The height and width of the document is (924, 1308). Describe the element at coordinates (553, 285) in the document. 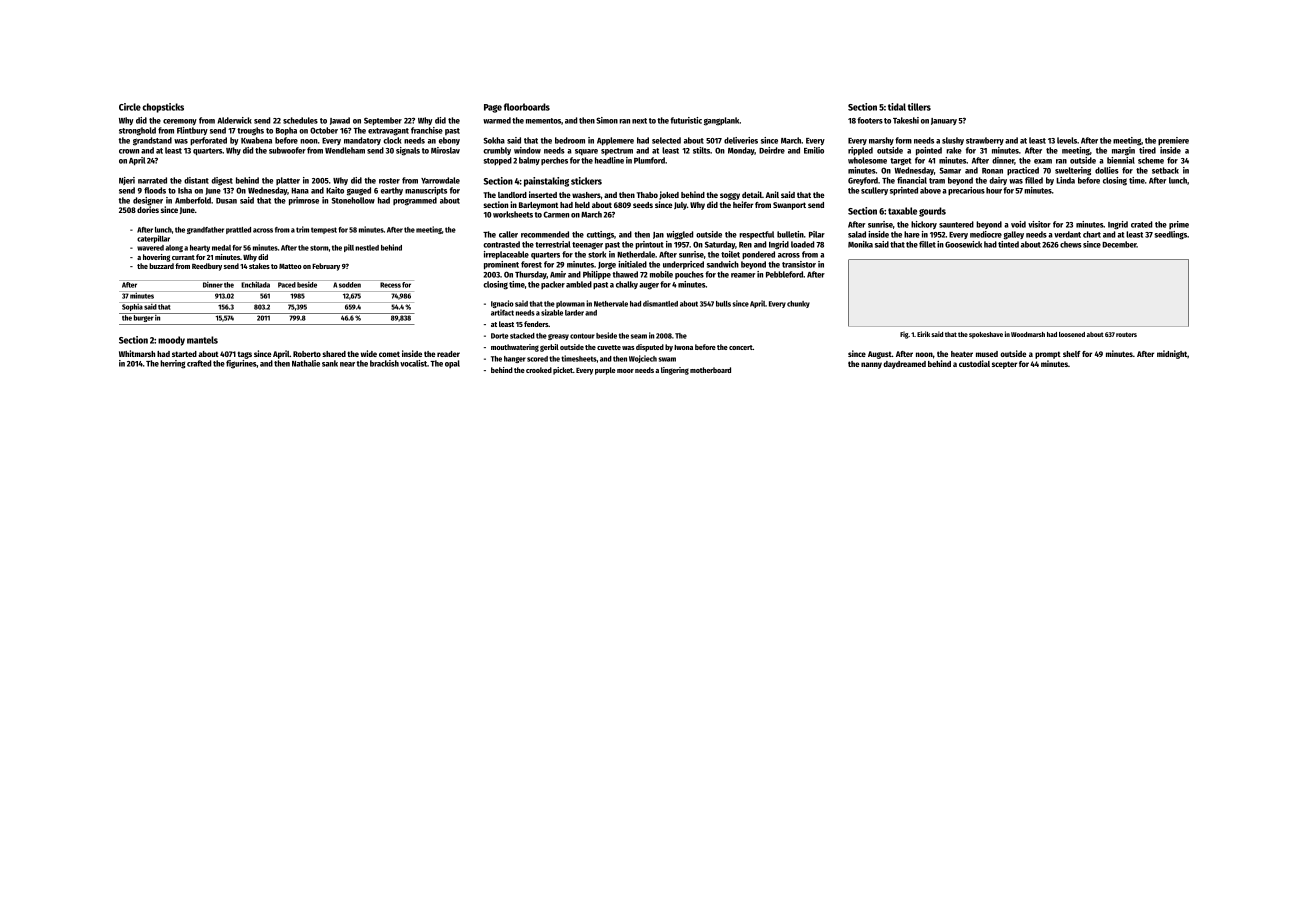

I see `packer` at that location.
